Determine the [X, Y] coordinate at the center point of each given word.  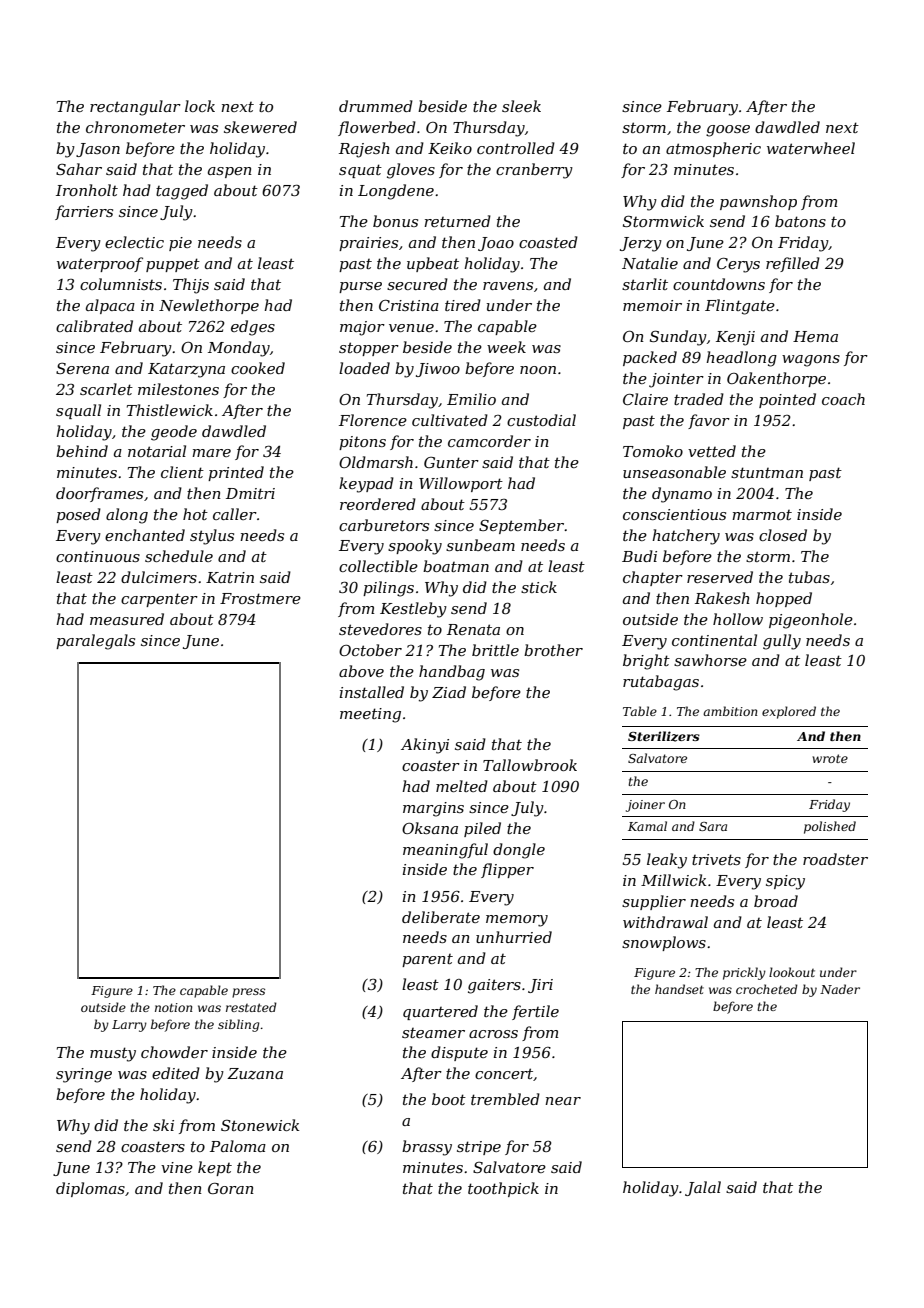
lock [200, 106]
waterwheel [811, 148]
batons [800, 221]
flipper [507, 870]
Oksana [430, 828]
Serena [82, 368]
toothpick [503, 1189]
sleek [521, 106]
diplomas [90, 1189]
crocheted [767, 989]
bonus [395, 221]
